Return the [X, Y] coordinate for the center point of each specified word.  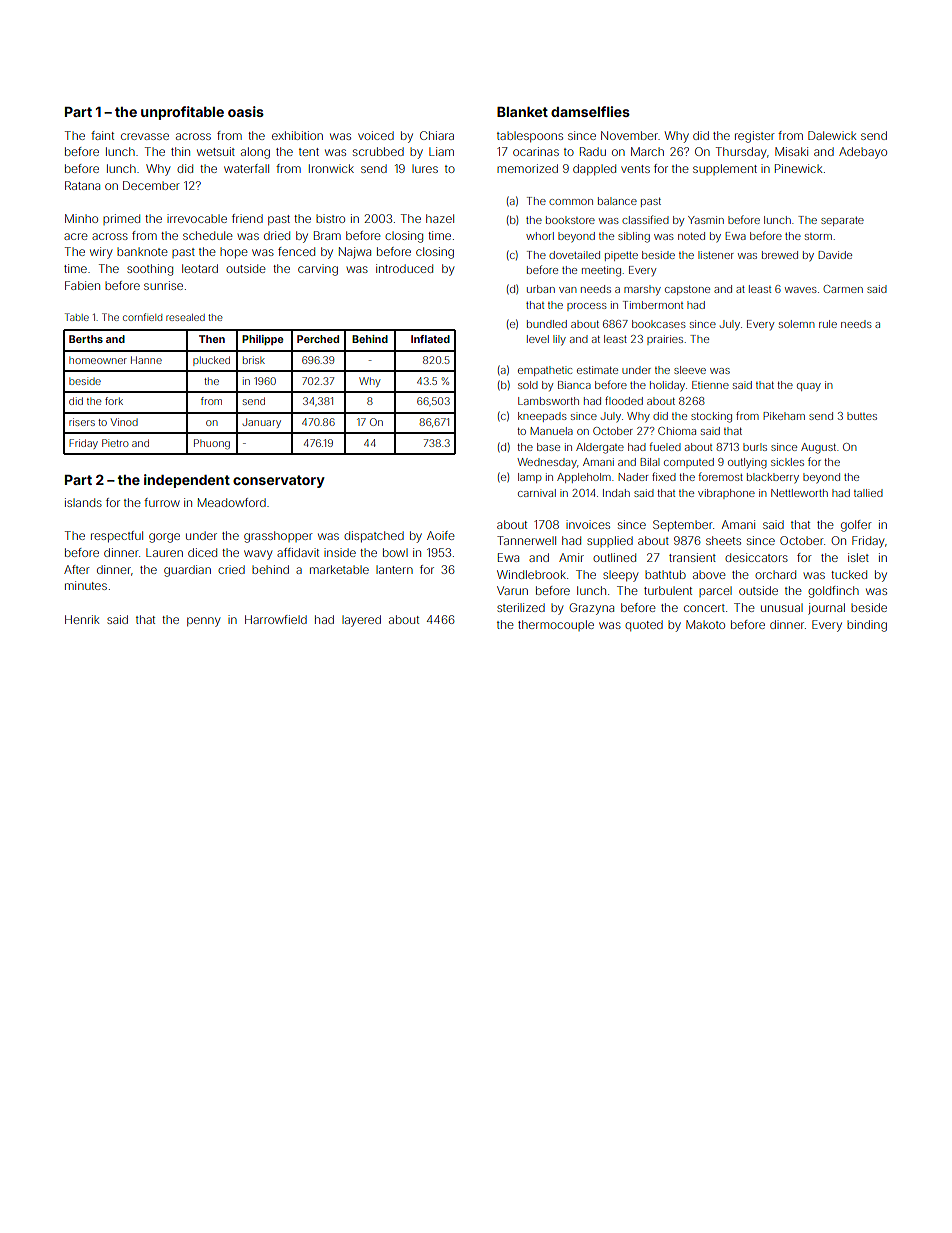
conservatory [279, 481]
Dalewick [832, 135]
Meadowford [232, 502]
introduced [404, 268]
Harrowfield [276, 619]
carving [318, 270]
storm [818, 236]
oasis [246, 111]
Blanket [522, 112]
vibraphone [726, 494]
